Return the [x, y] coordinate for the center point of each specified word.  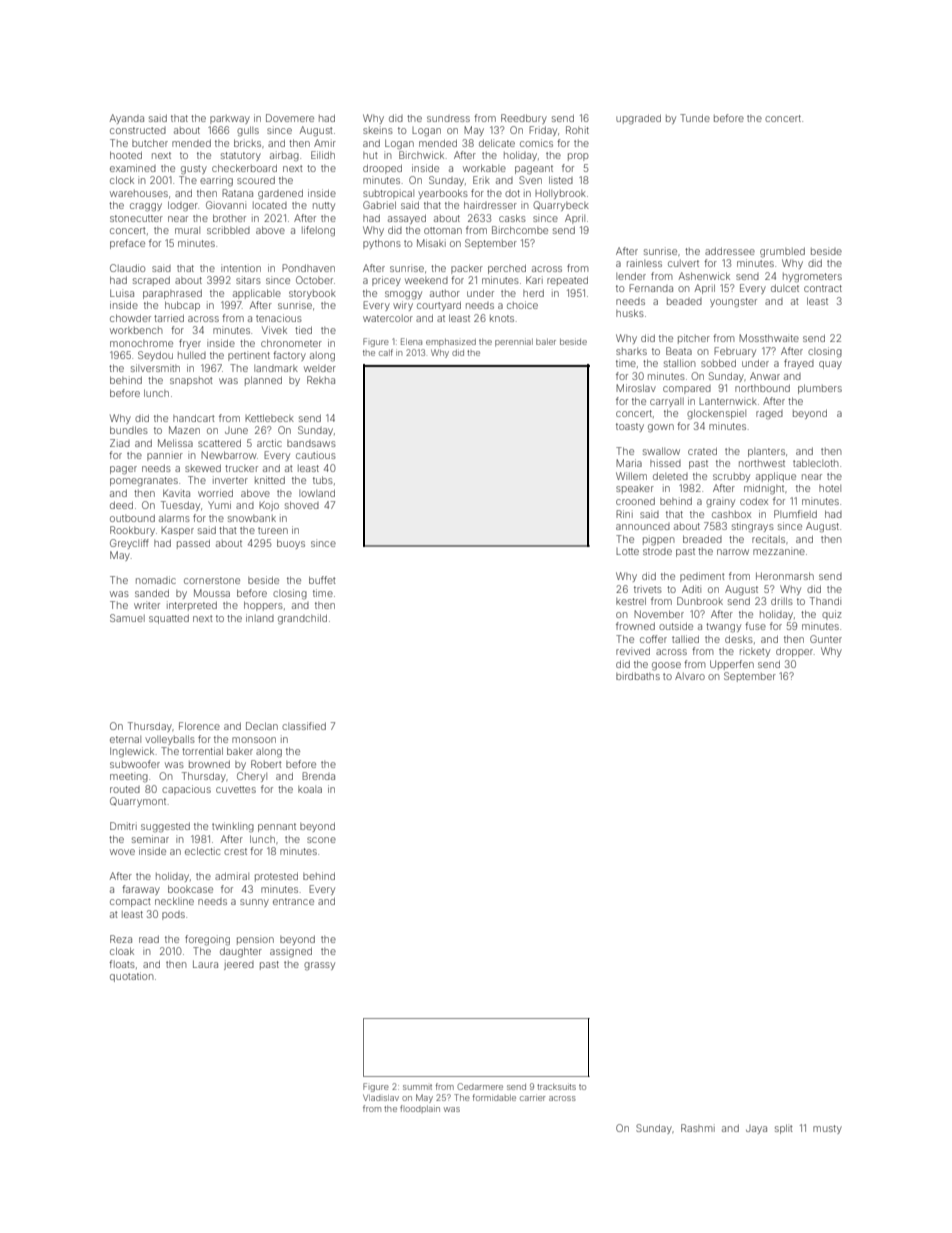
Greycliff [129, 544]
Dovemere [290, 118]
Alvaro [690, 676]
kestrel [631, 601]
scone [321, 840]
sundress [448, 118]
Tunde [695, 118]
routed [125, 789]
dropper [794, 652]
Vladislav [381, 1098]
